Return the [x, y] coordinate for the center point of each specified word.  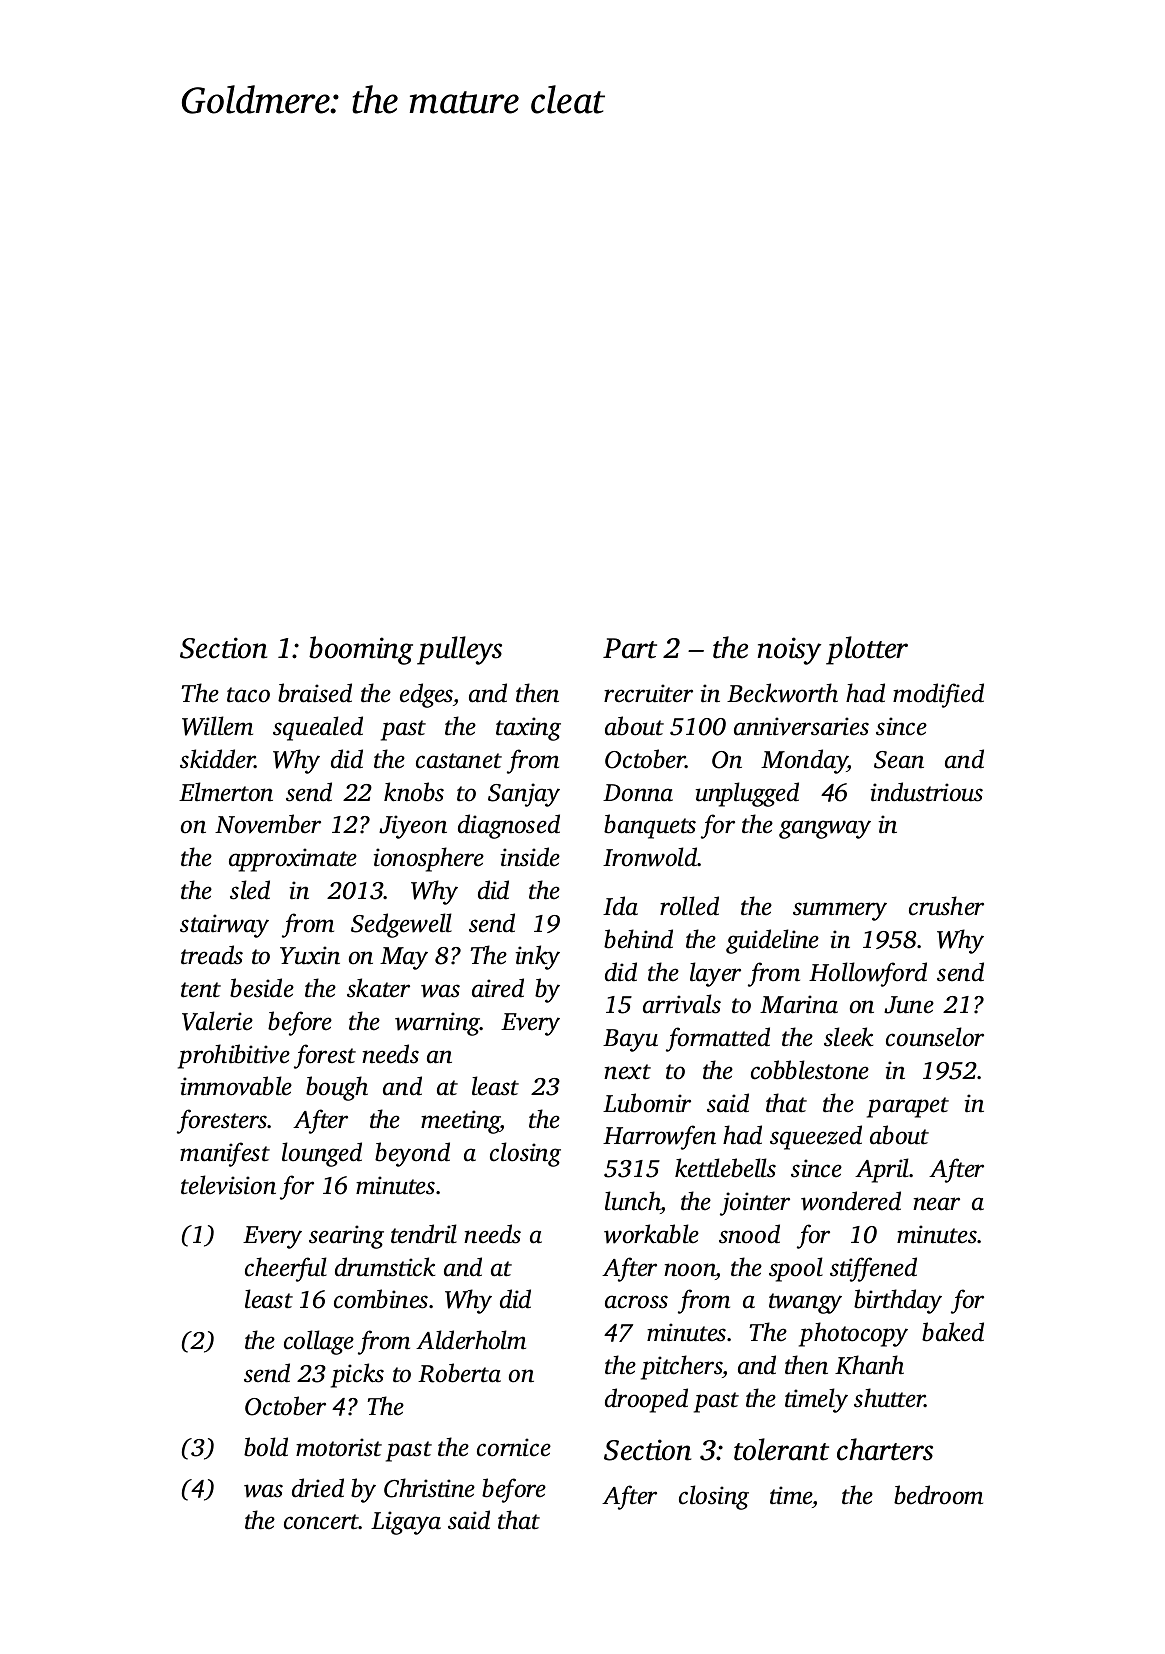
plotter [867, 650]
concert [321, 1522]
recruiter [648, 693]
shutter [889, 1398]
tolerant [781, 1449]
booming [361, 650]
